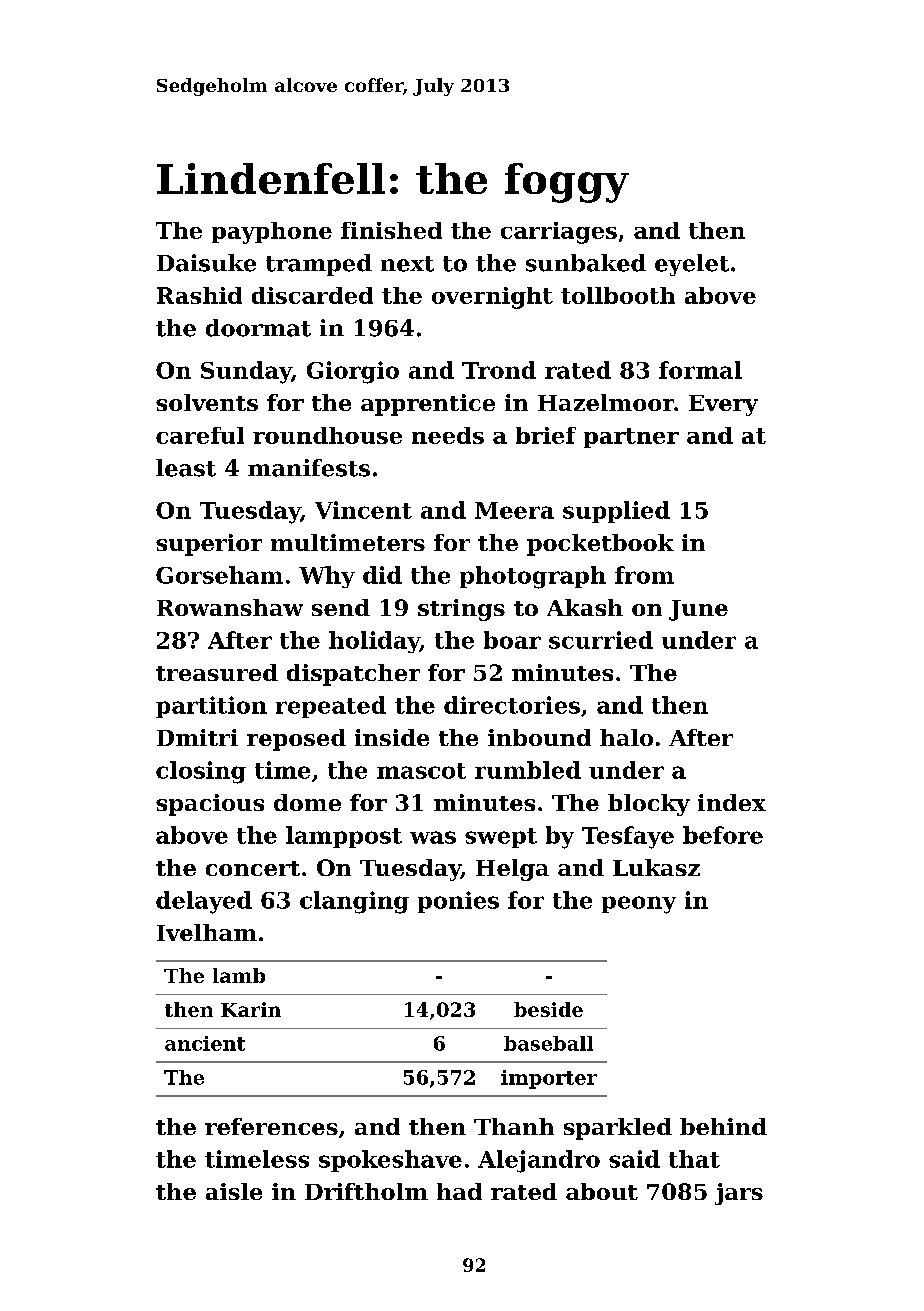  What do you see at coordinates (723, 1126) in the screenshot?
I see `behind` at bounding box center [723, 1126].
